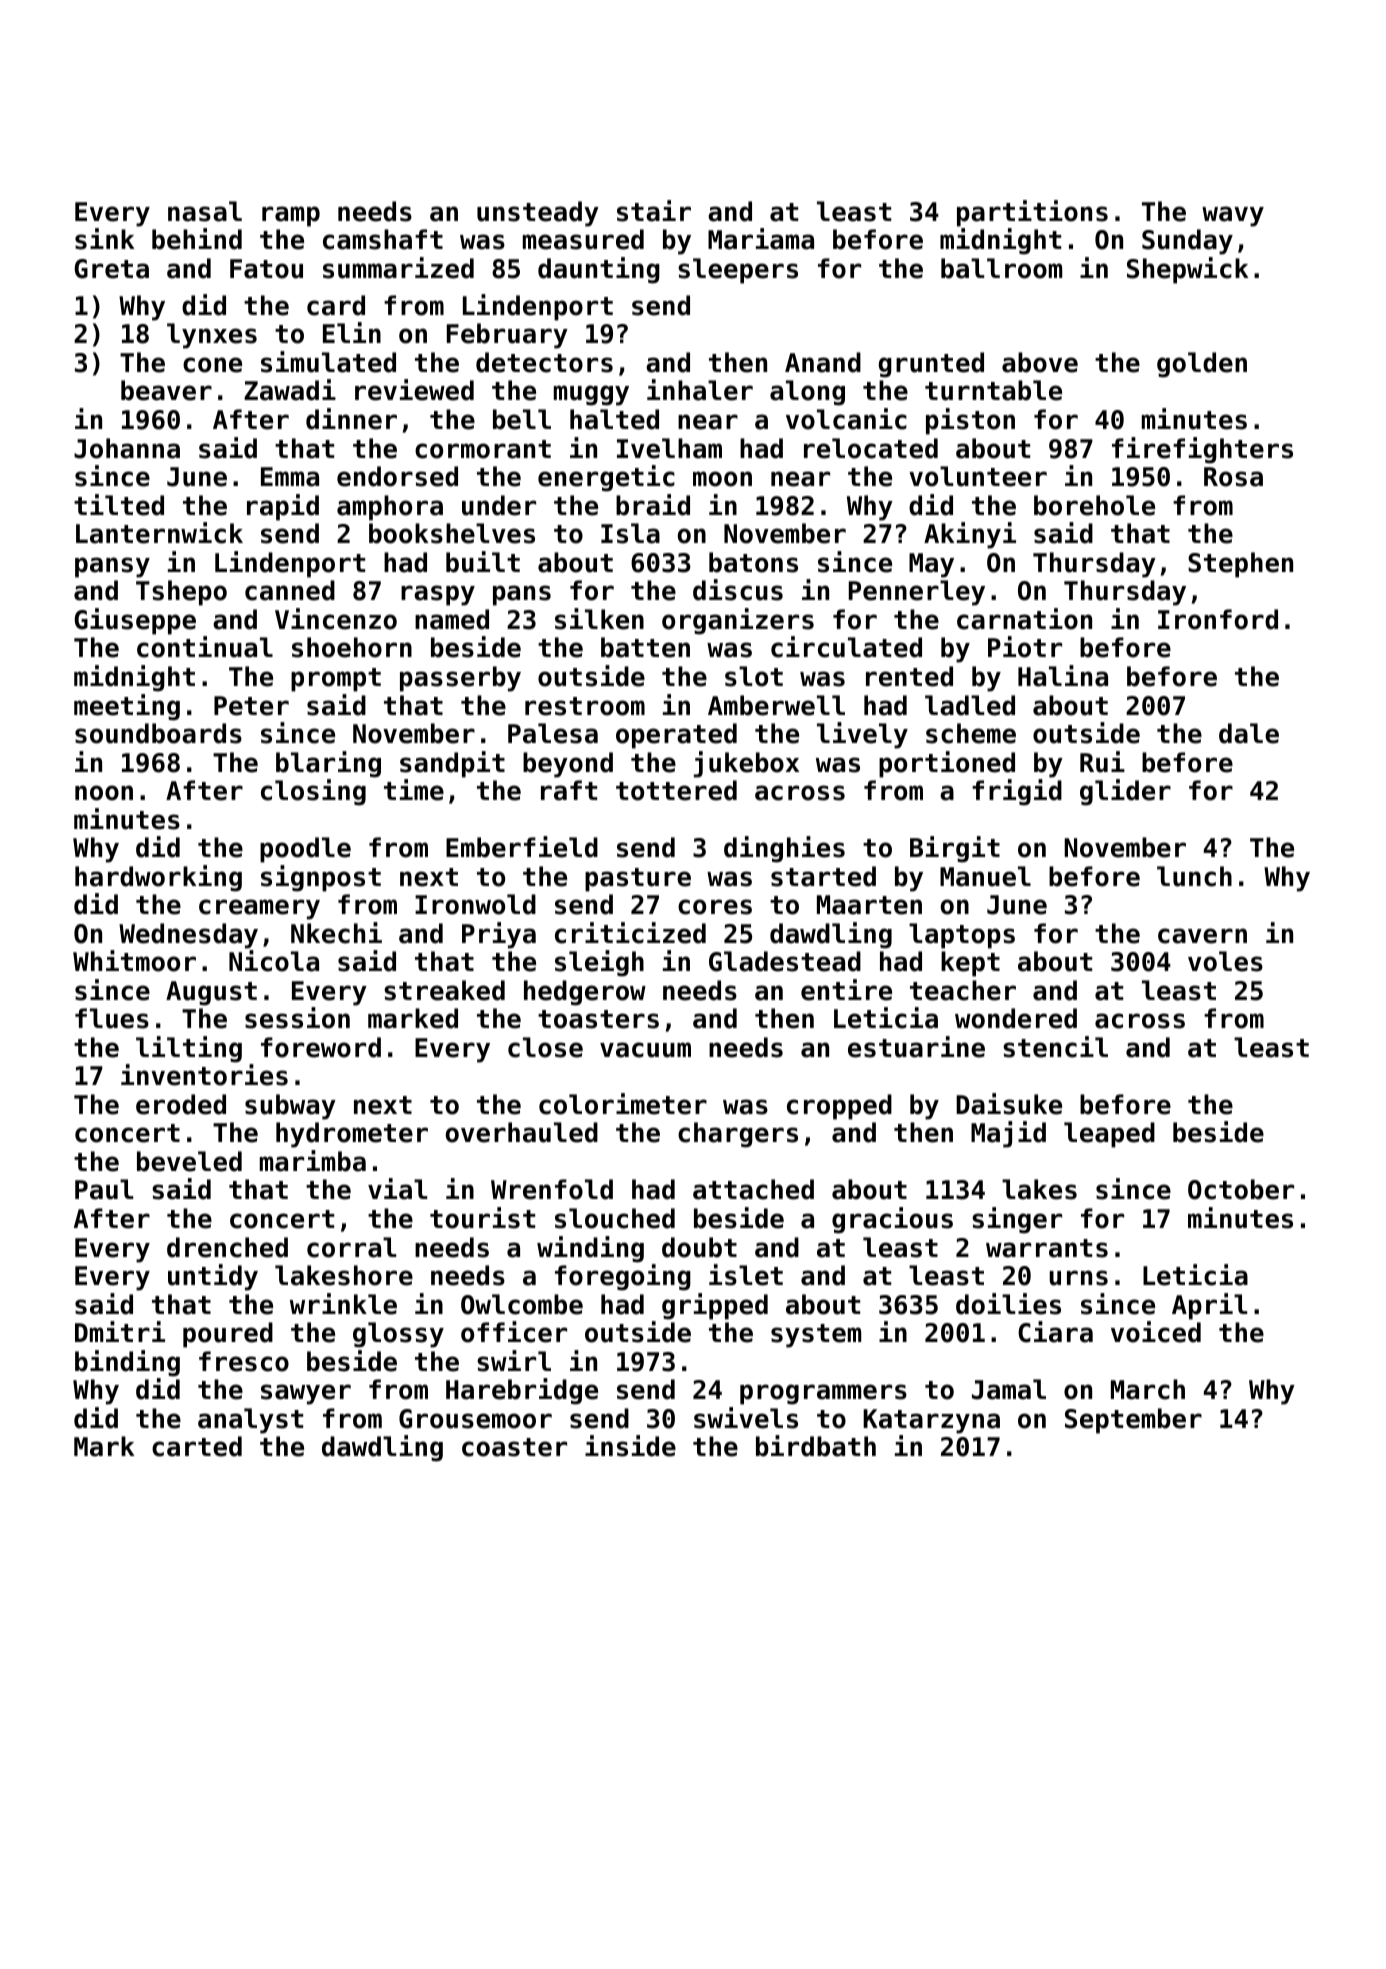 This page has height=1969, width=1386. Describe the element at coordinates (1133, 1421) in the page. I see `September` at that location.
